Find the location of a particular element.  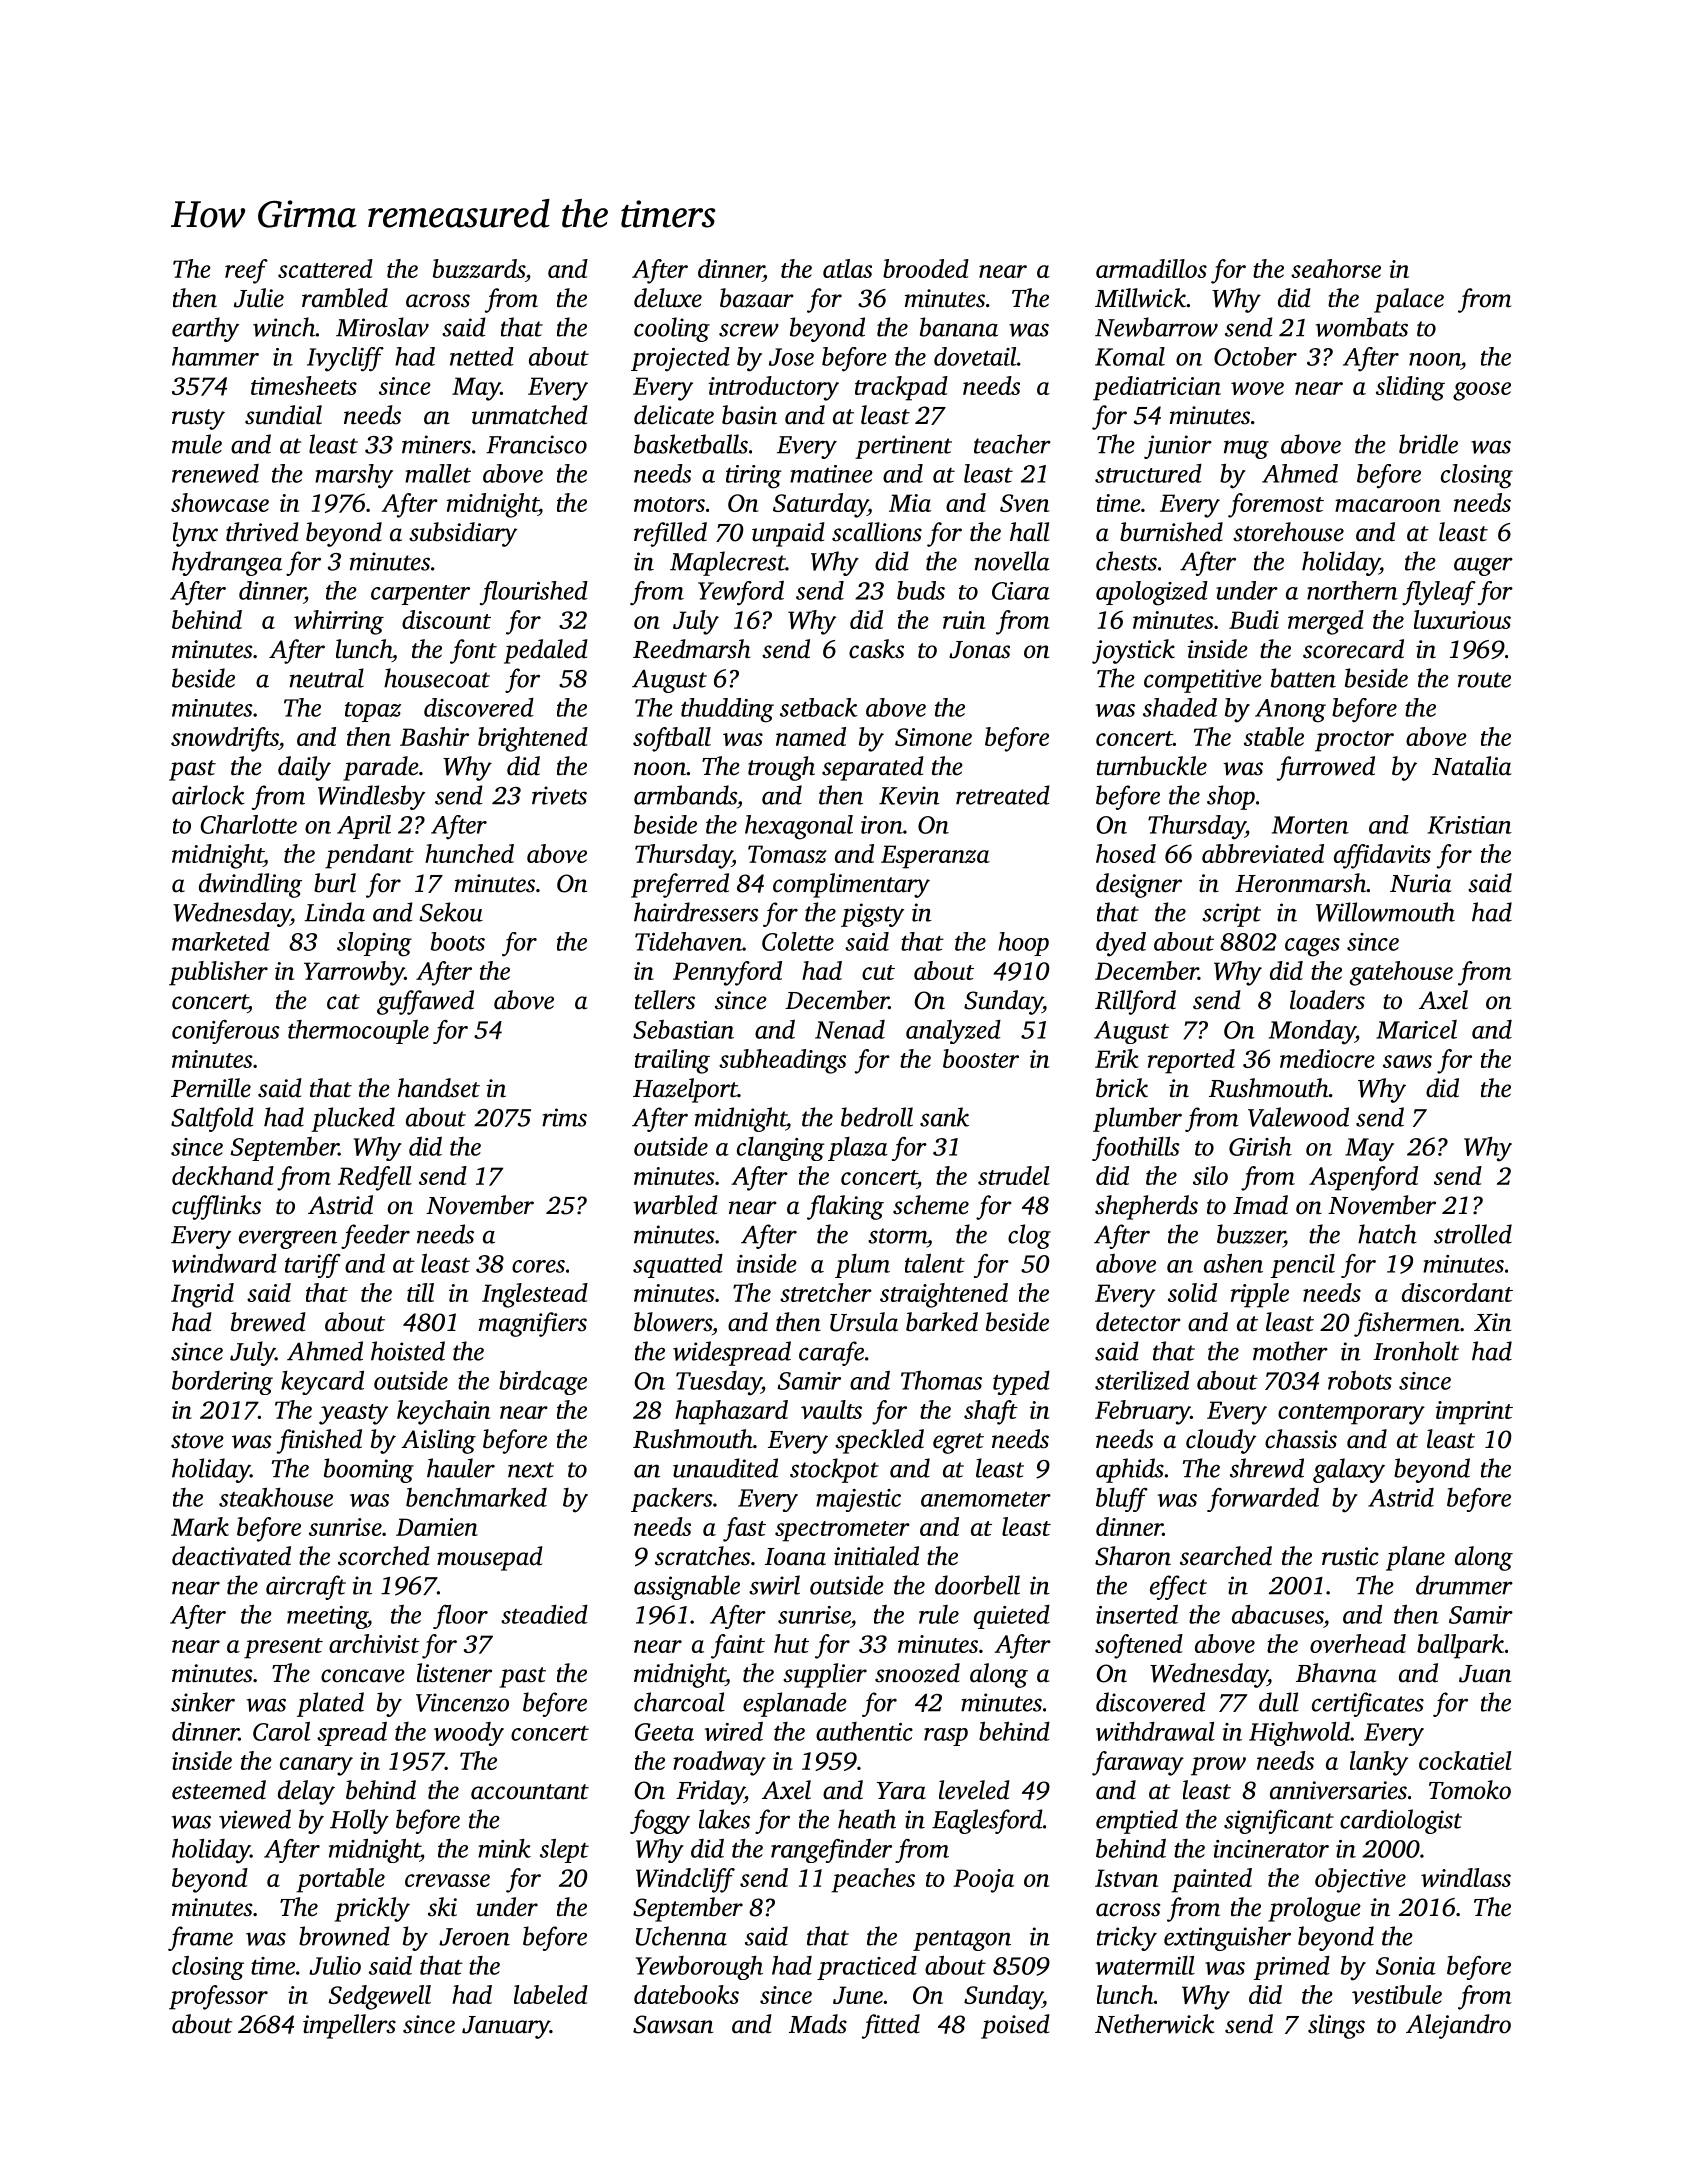

rusty is located at coordinates (198, 419).
